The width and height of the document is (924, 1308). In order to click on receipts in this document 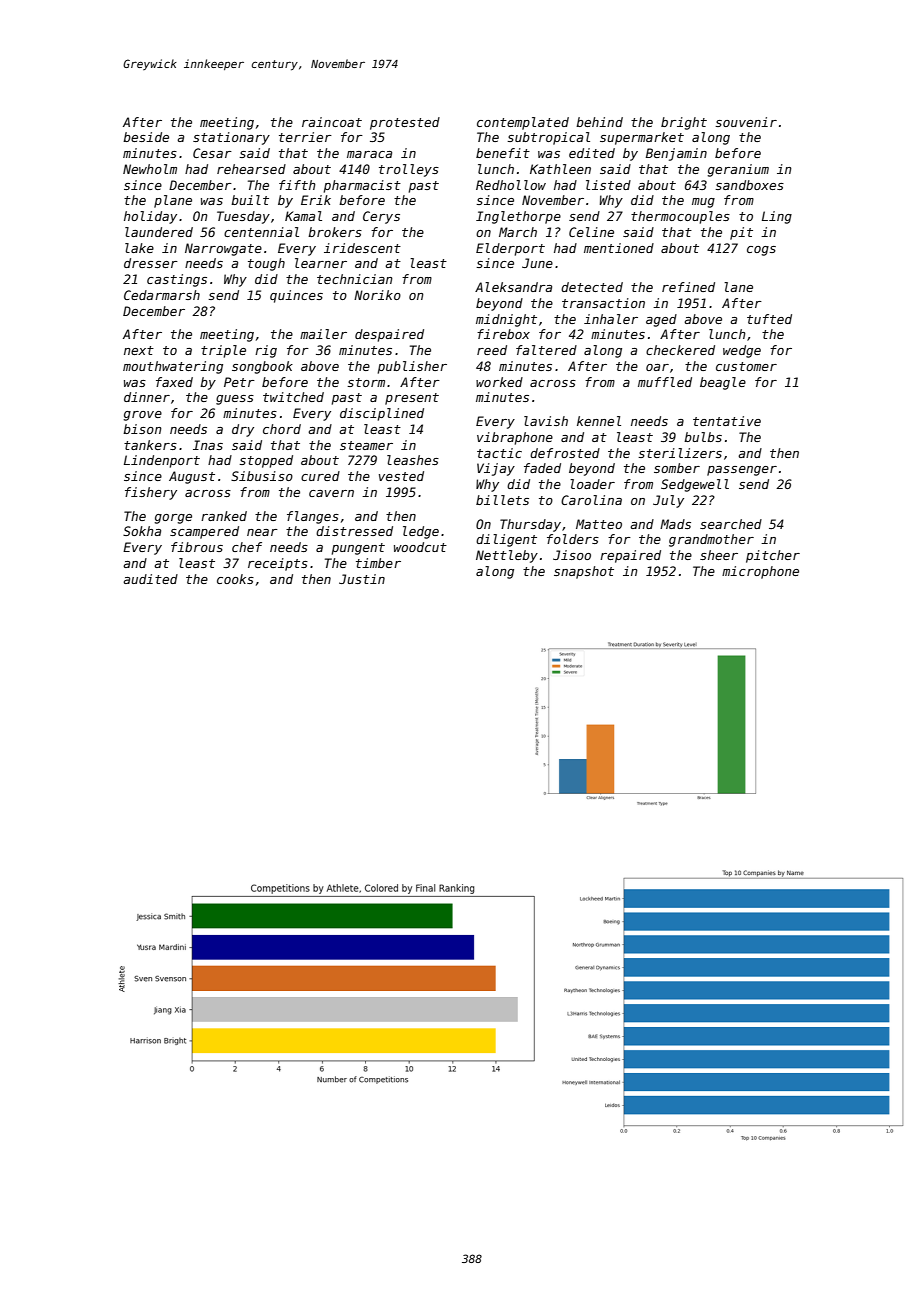, I will do `click(278, 564)`.
